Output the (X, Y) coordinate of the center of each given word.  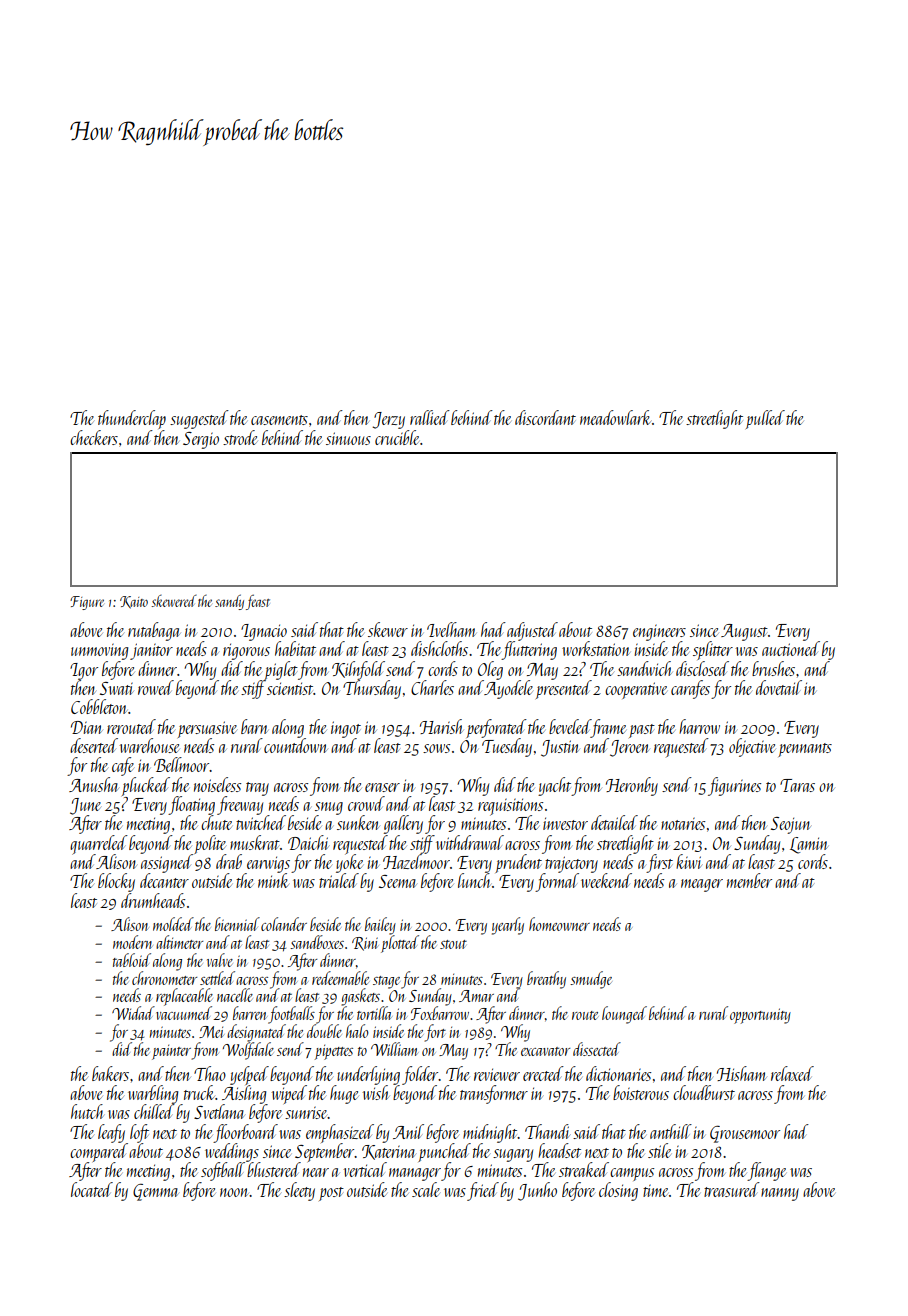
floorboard (246, 1133)
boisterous (641, 1092)
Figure (87, 603)
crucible (397, 437)
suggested (199, 419)
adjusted (532, 631)
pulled (765, 419)
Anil (408, 1131)
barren (250, 1013)
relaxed (792, 1073)
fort (435, 1033)
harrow (699, 726)
